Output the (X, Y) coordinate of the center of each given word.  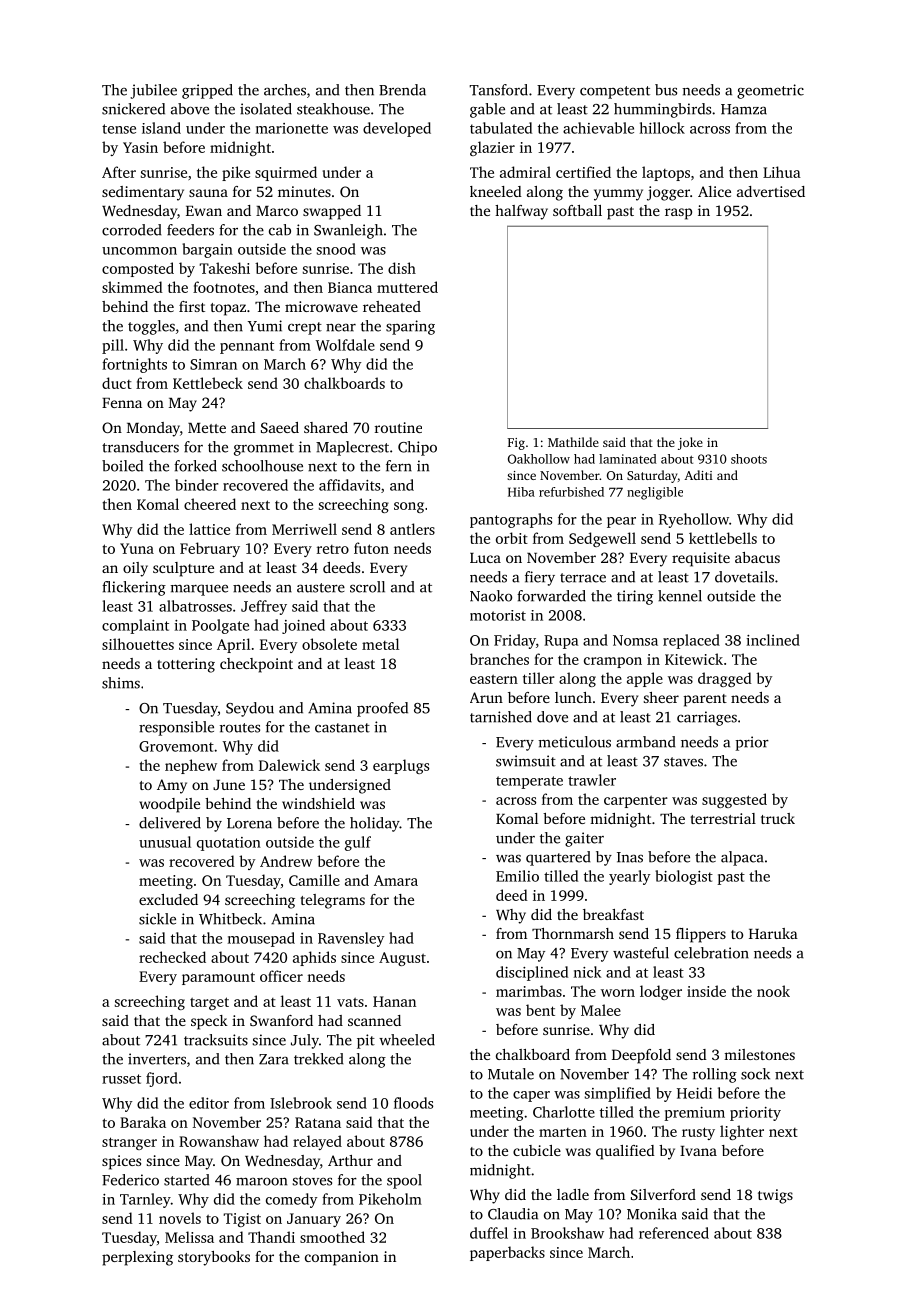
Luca (485, 558)
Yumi (265, 326)
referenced (674, 1233)
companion (342, 1258)
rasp (678, 214)
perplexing (137, 1258)
